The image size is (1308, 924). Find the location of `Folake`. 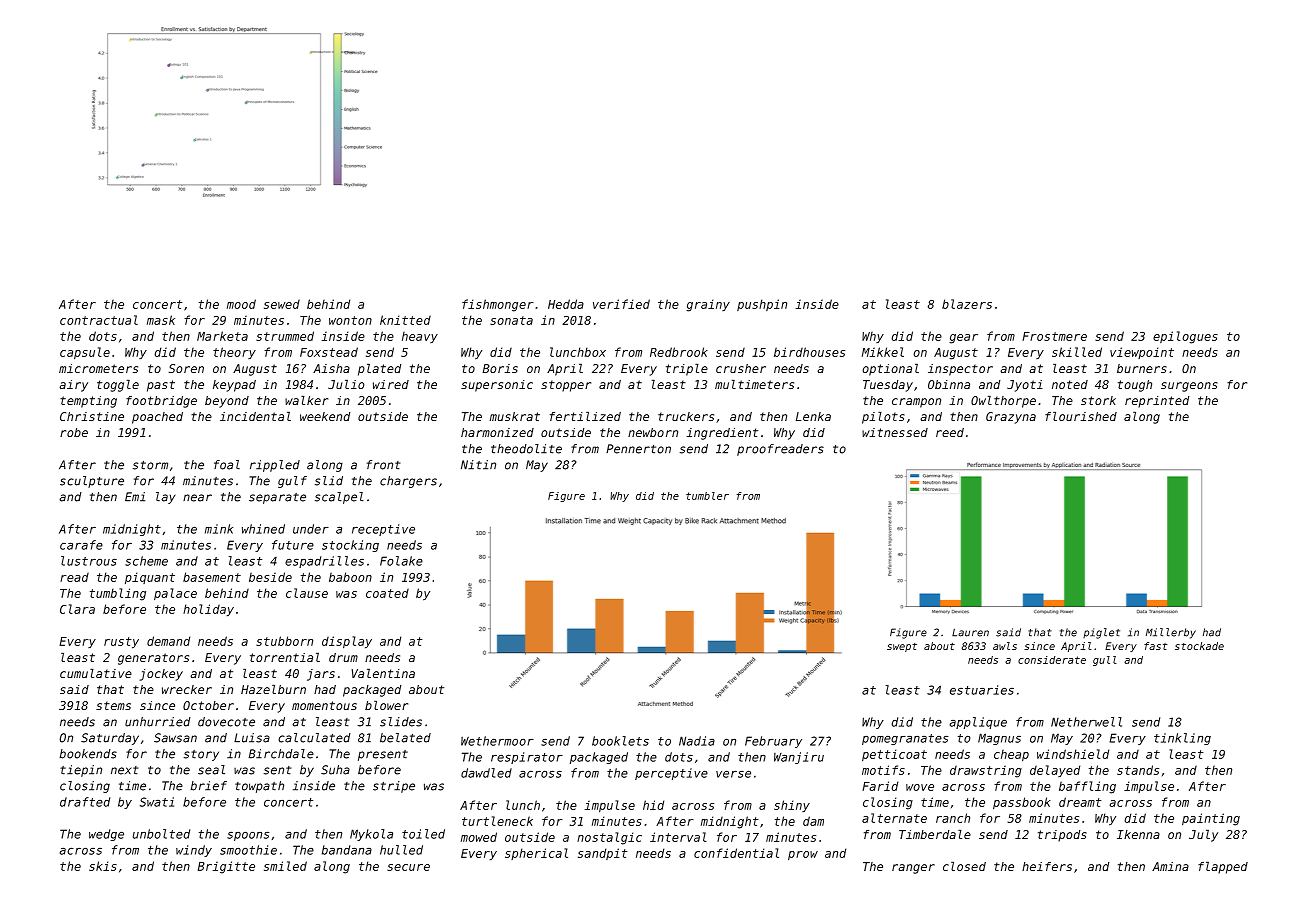

Folake is located at coordinates (401, 561).
